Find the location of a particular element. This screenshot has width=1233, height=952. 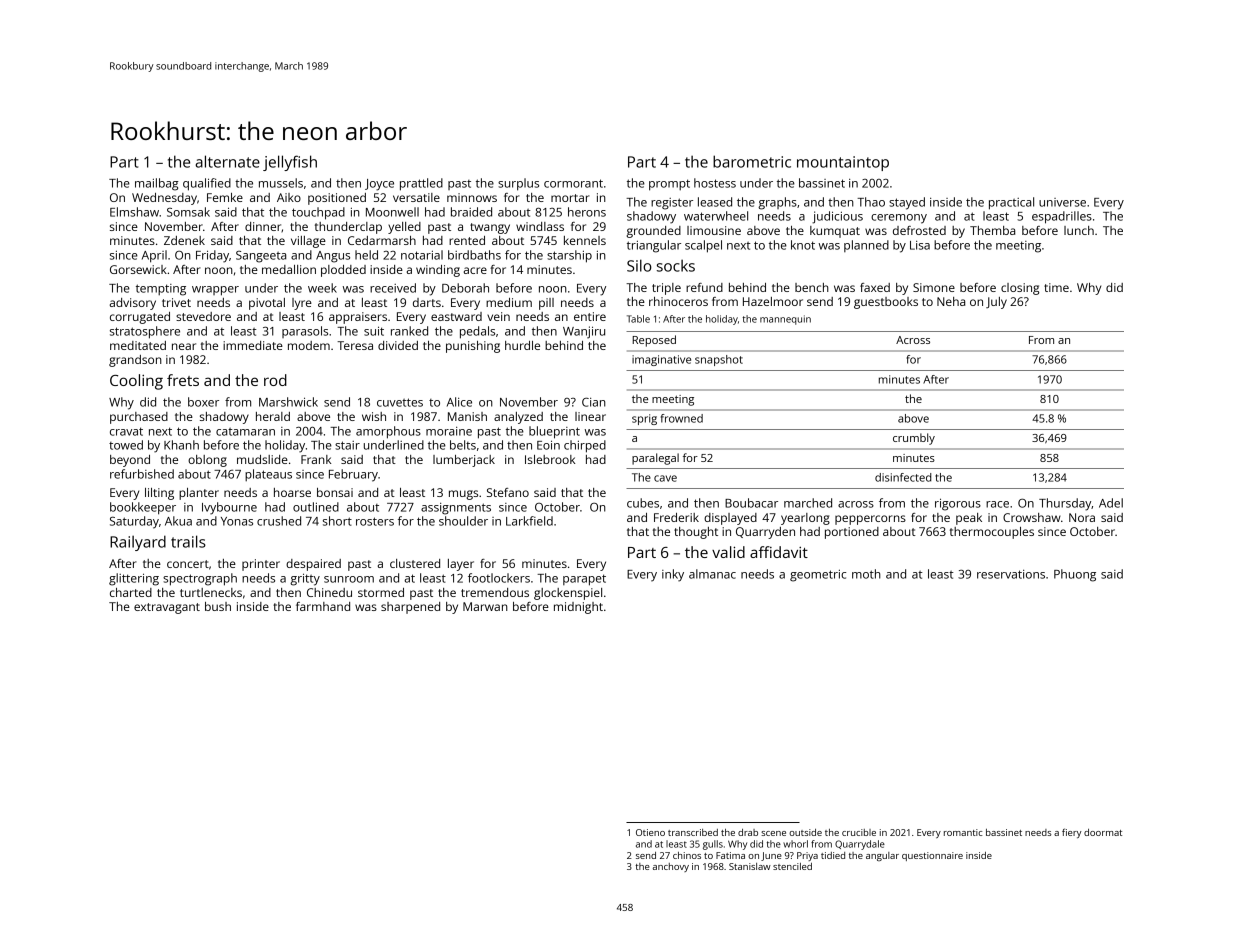

Phuong is located at coordinates (1075, 575).
